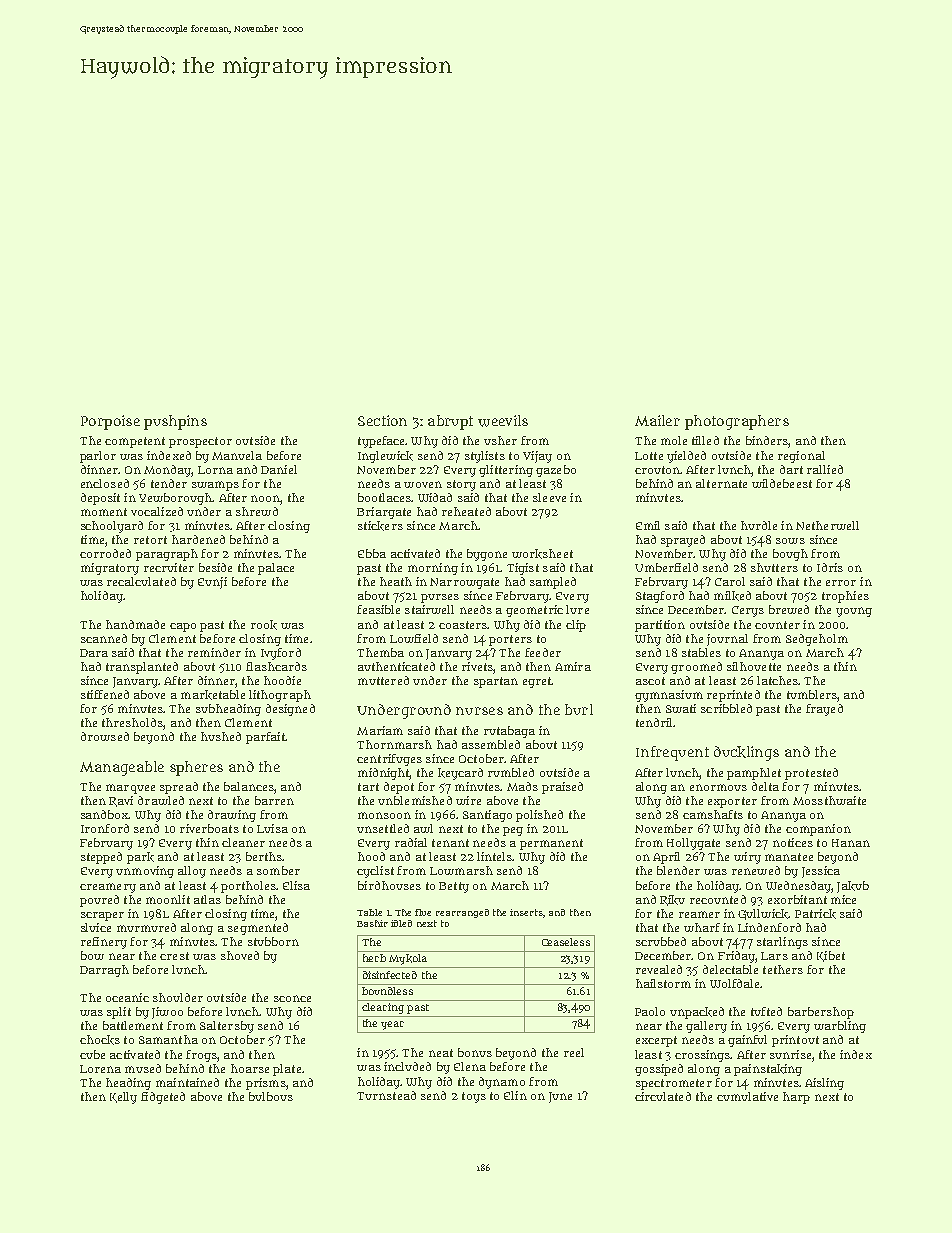 Image resolution: width=952 pixels, height=1233 pixels. I want to click on toys, so click(474, 1097).
